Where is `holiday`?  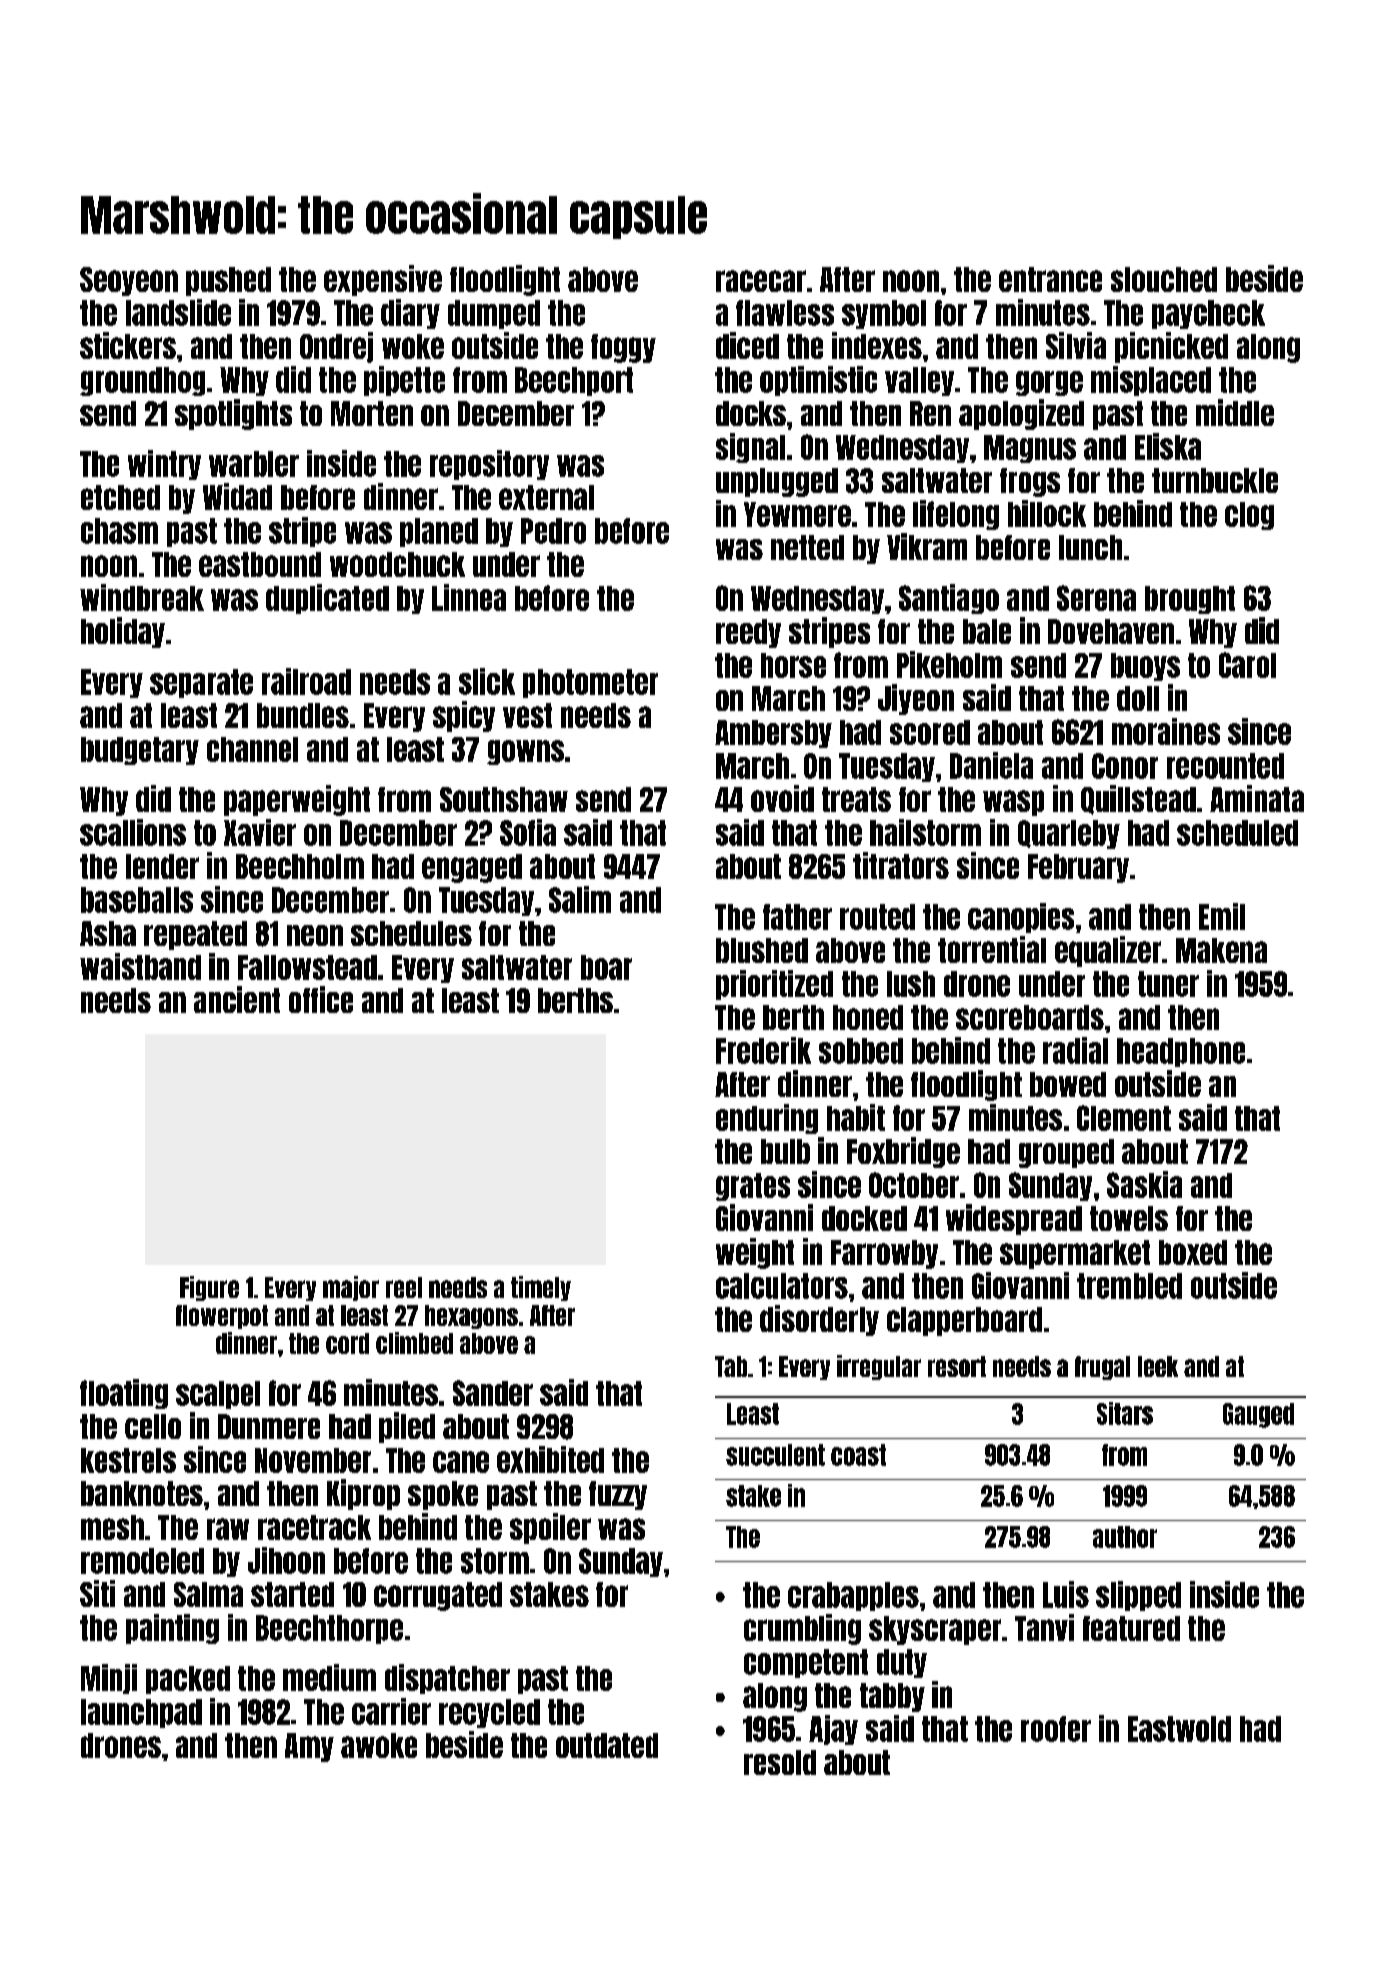 holiday is located at coordinates (123, 632).
